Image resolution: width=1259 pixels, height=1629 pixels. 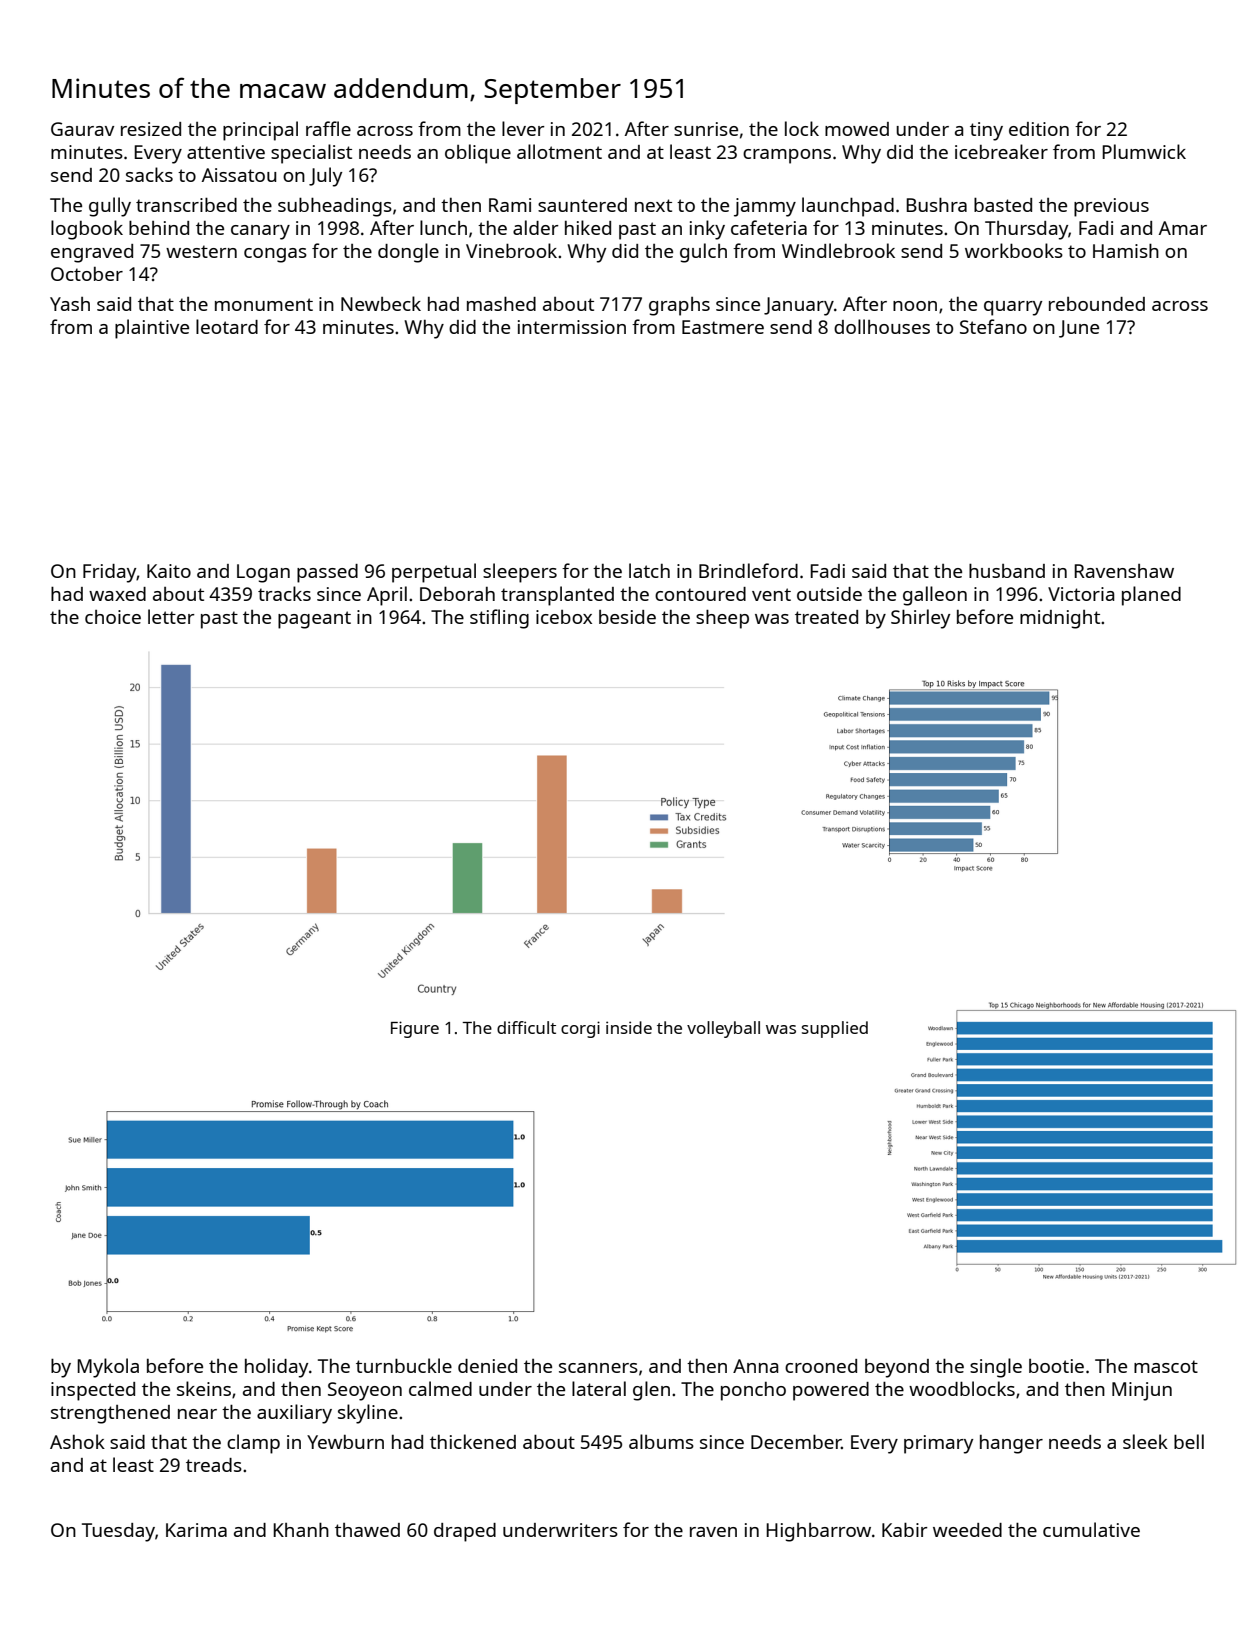 What do you see at coordinates (113, 617) in the screenshot?
I see `choice` at bounding box center [113, 617].
